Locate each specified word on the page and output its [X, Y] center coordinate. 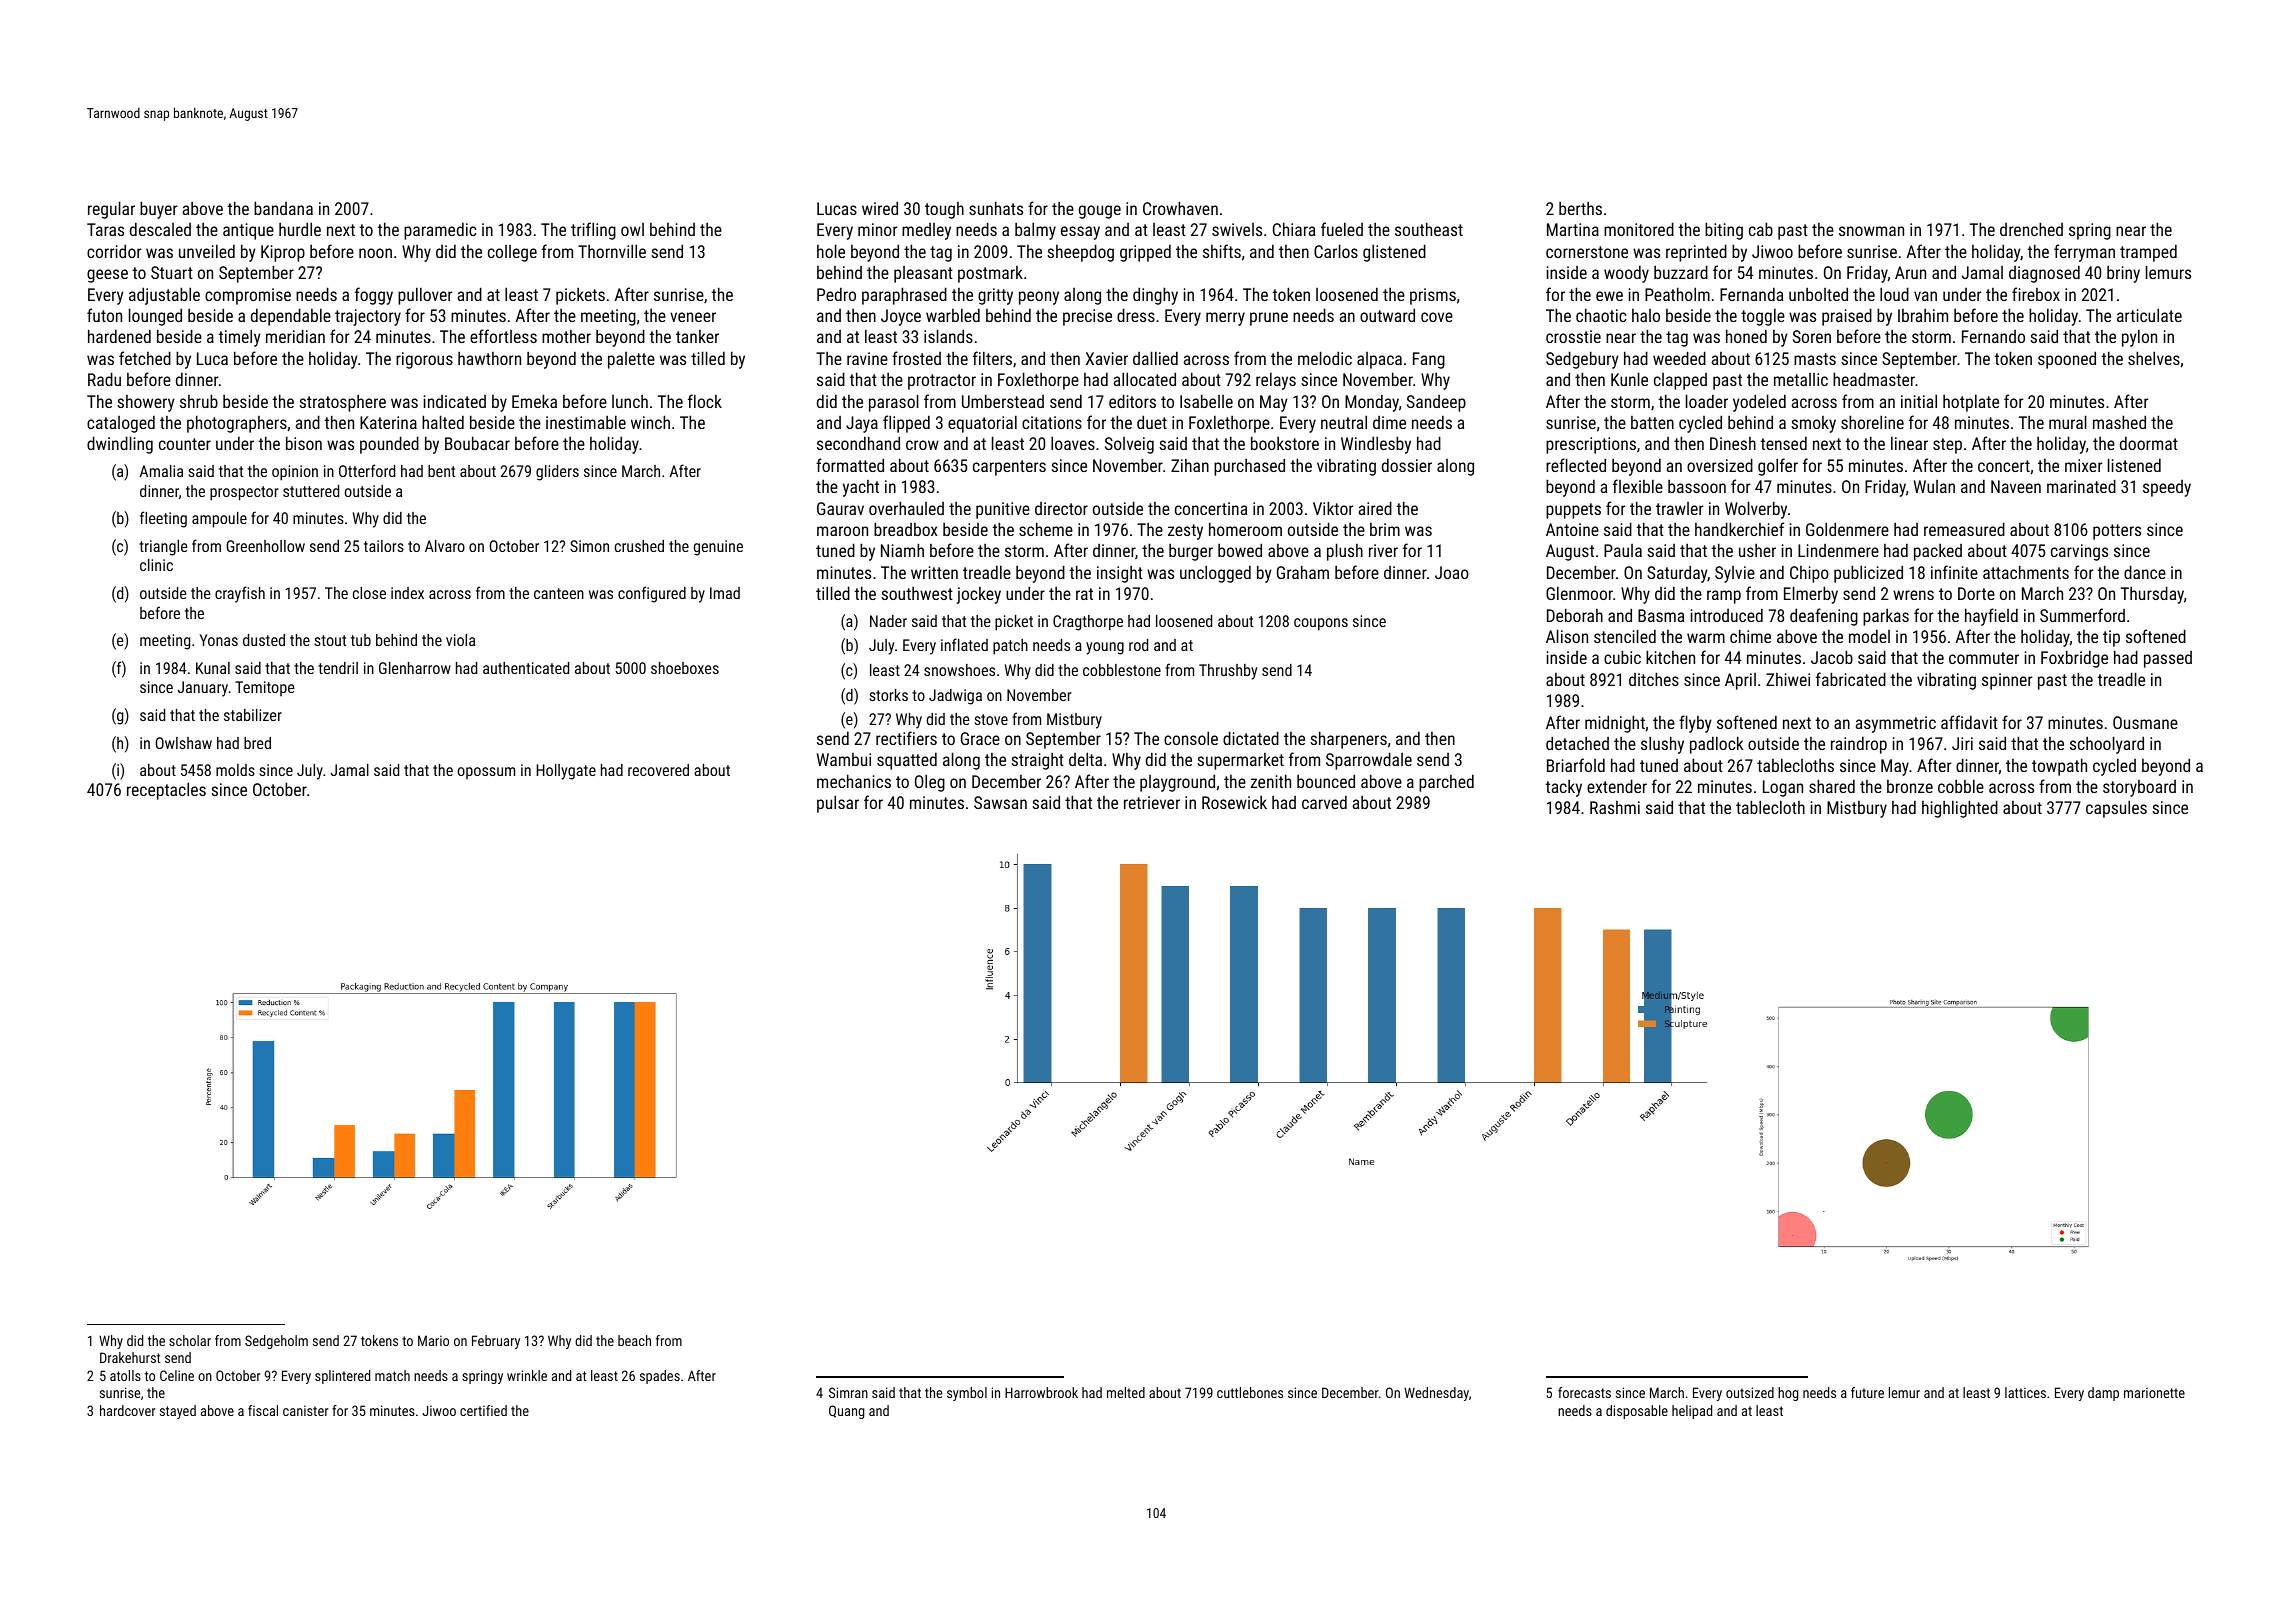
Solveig [1129, 445]
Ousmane [2145, 722]
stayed [178, 1412]
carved [1324, 802]
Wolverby [1756, 510]
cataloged [121, 424]
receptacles [166, 791]
